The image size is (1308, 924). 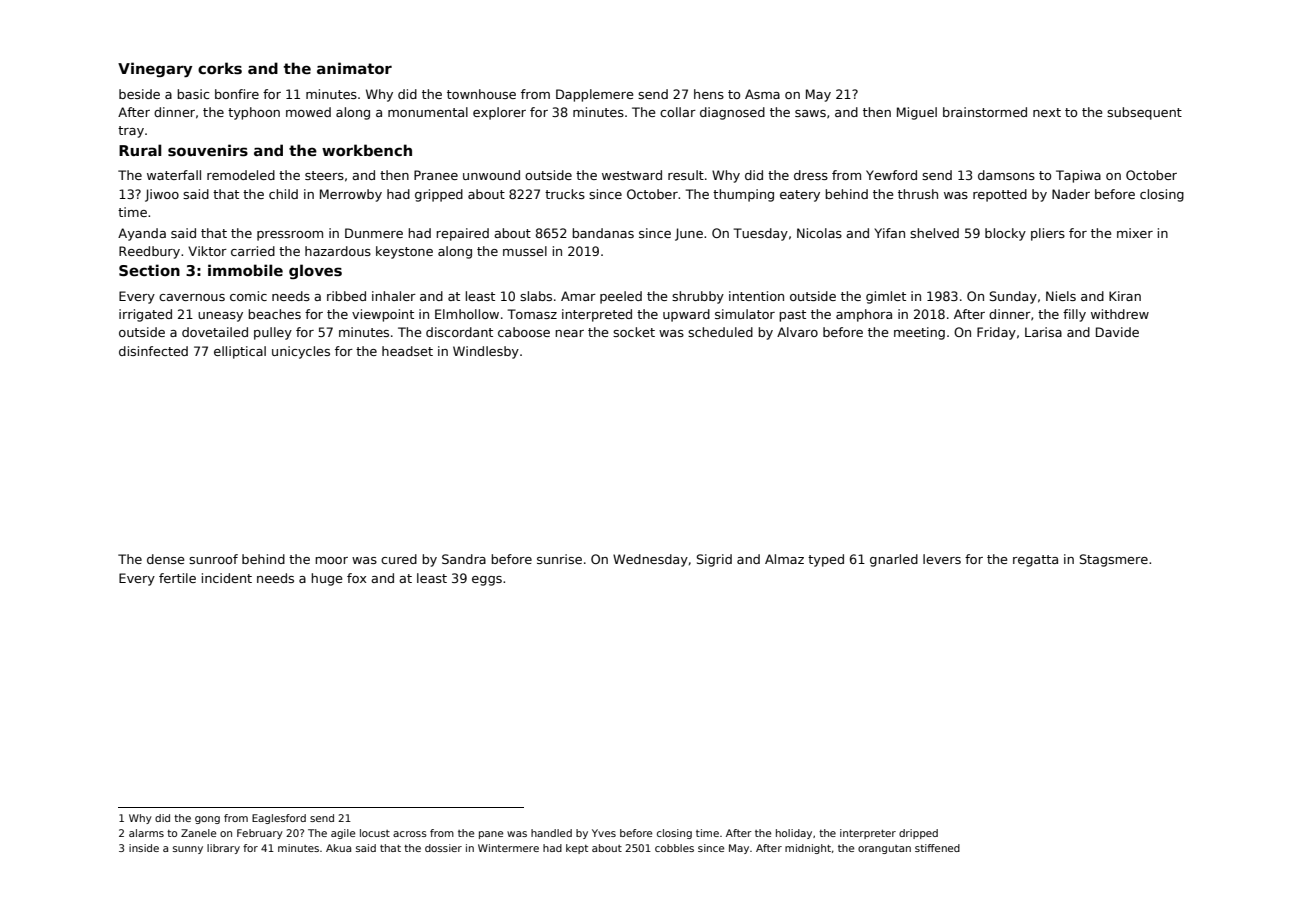 What do you see at coordinates (1144, 113) in the screenshot?
I see `subsequent` at bounding box center [1144, 113].
